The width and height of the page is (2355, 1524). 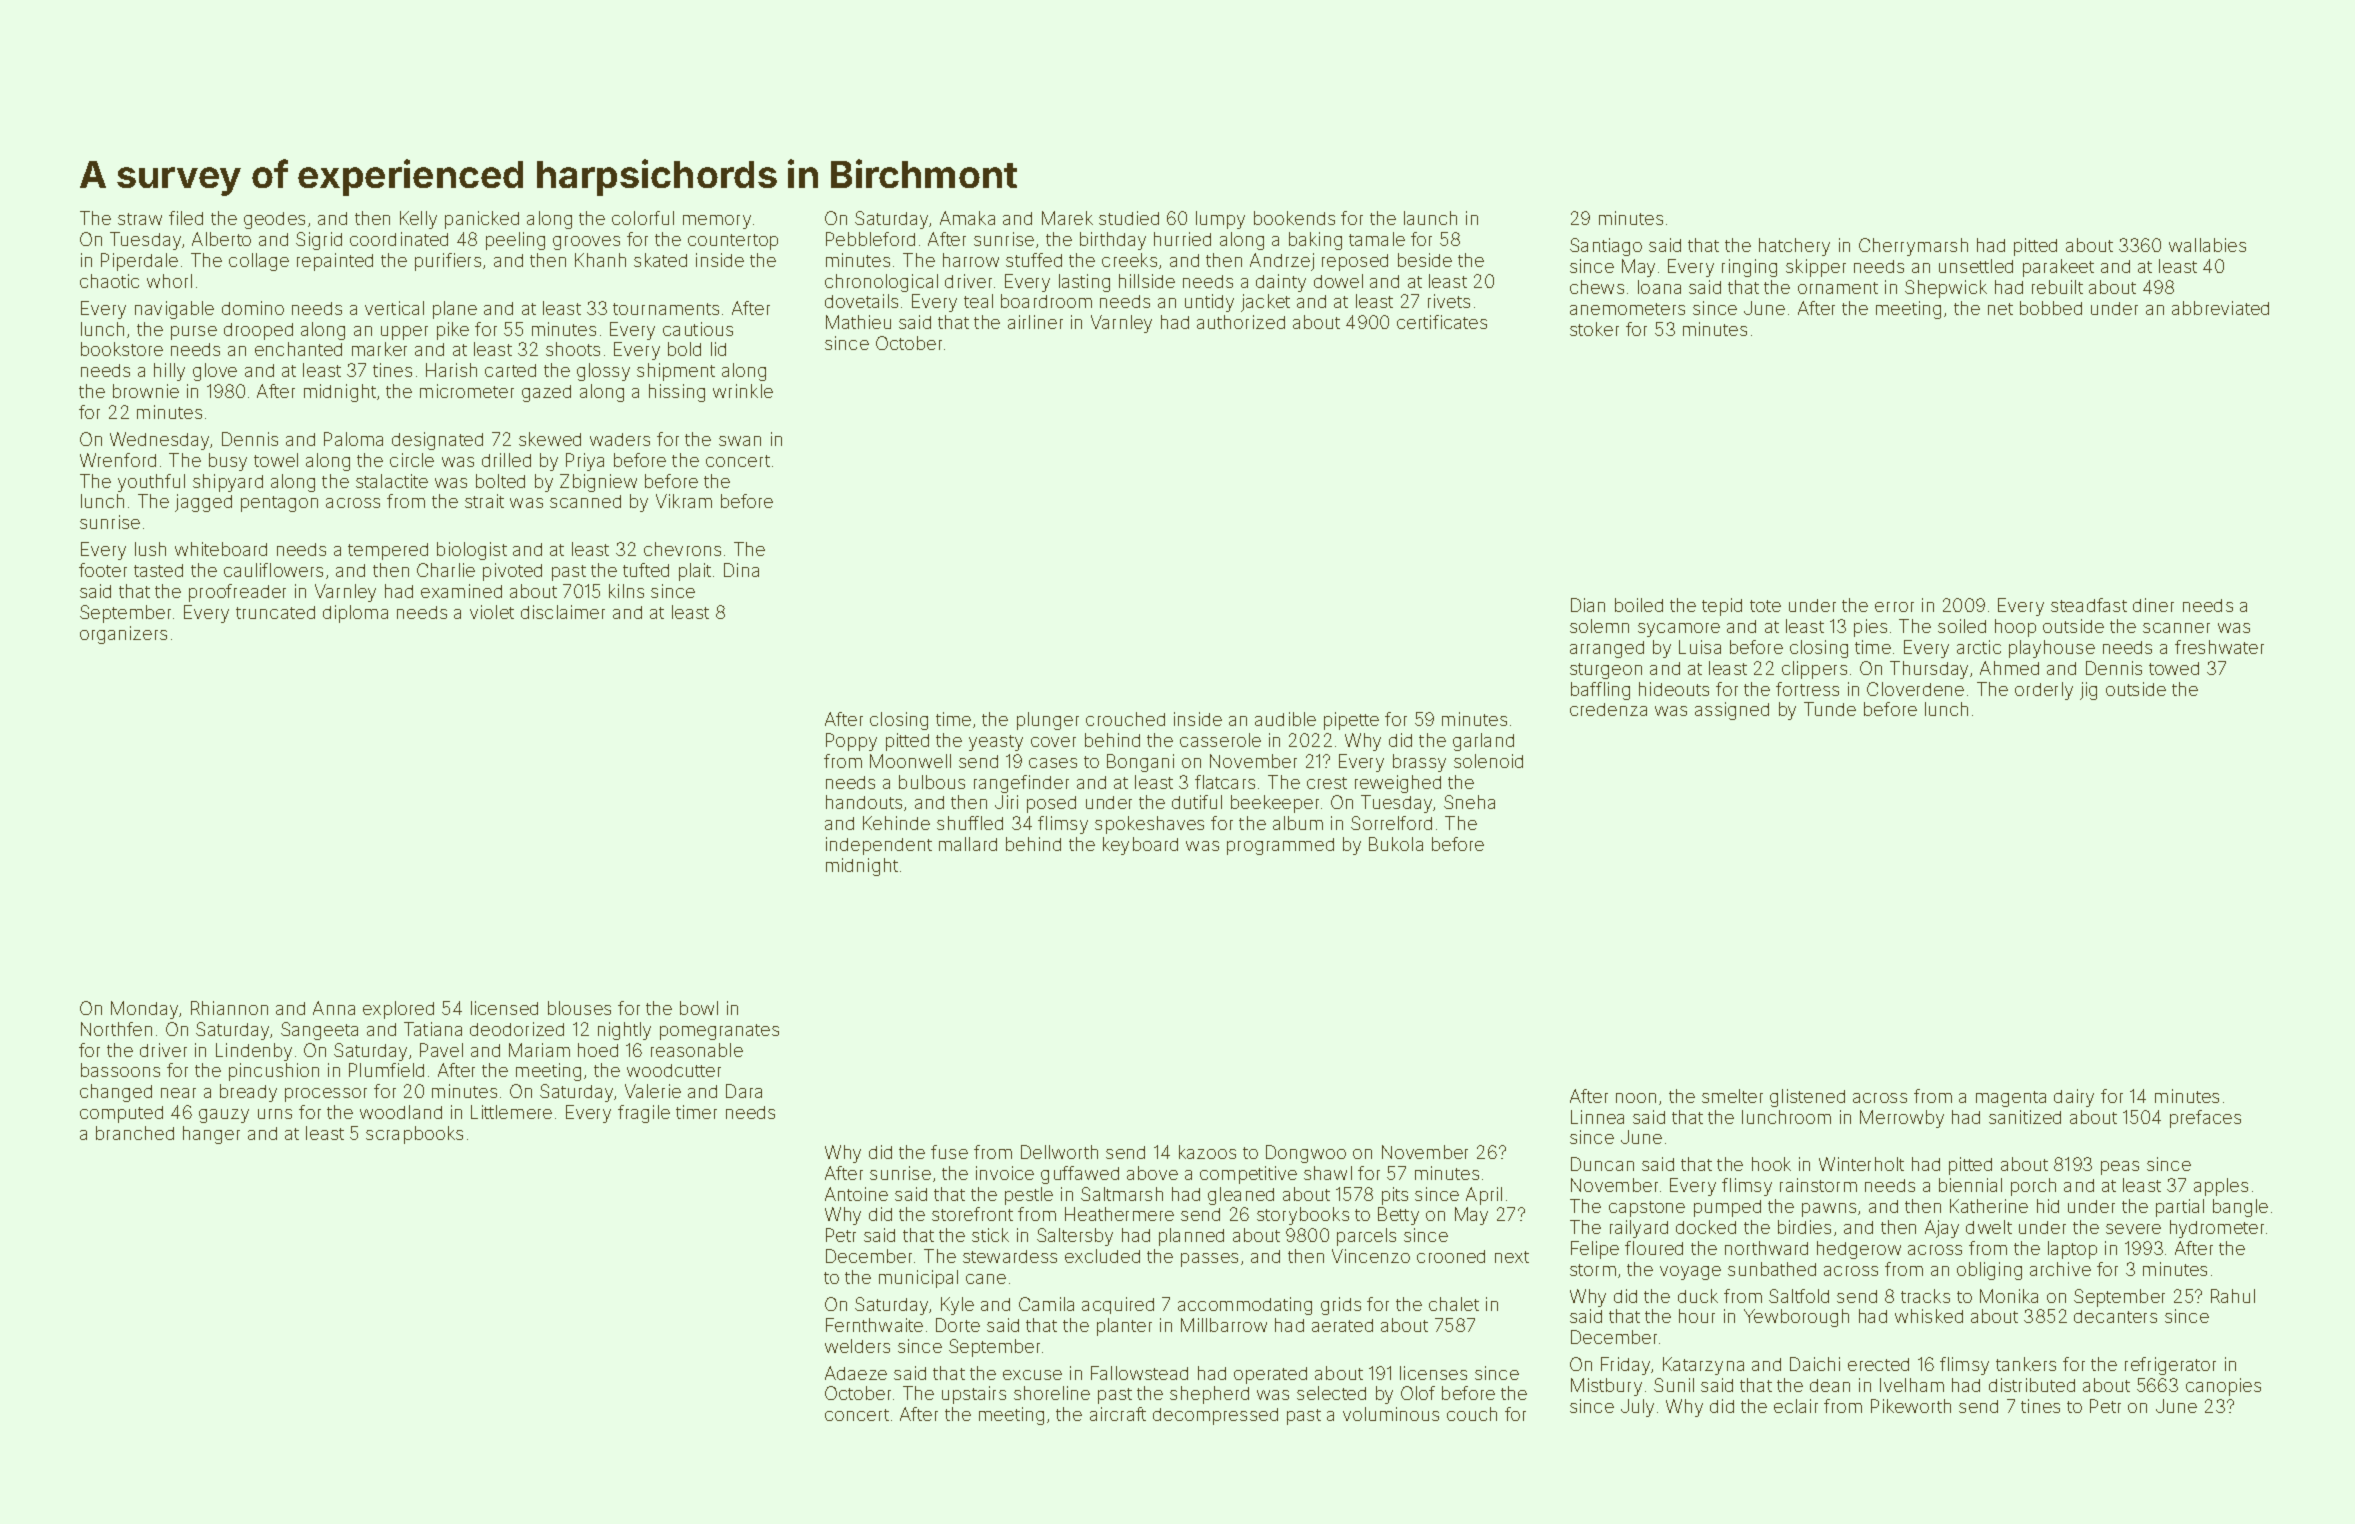 What do you see at coordinates (1807, 1098) in the page?
I see `glistened` at bounding box center [1807, 1098].
